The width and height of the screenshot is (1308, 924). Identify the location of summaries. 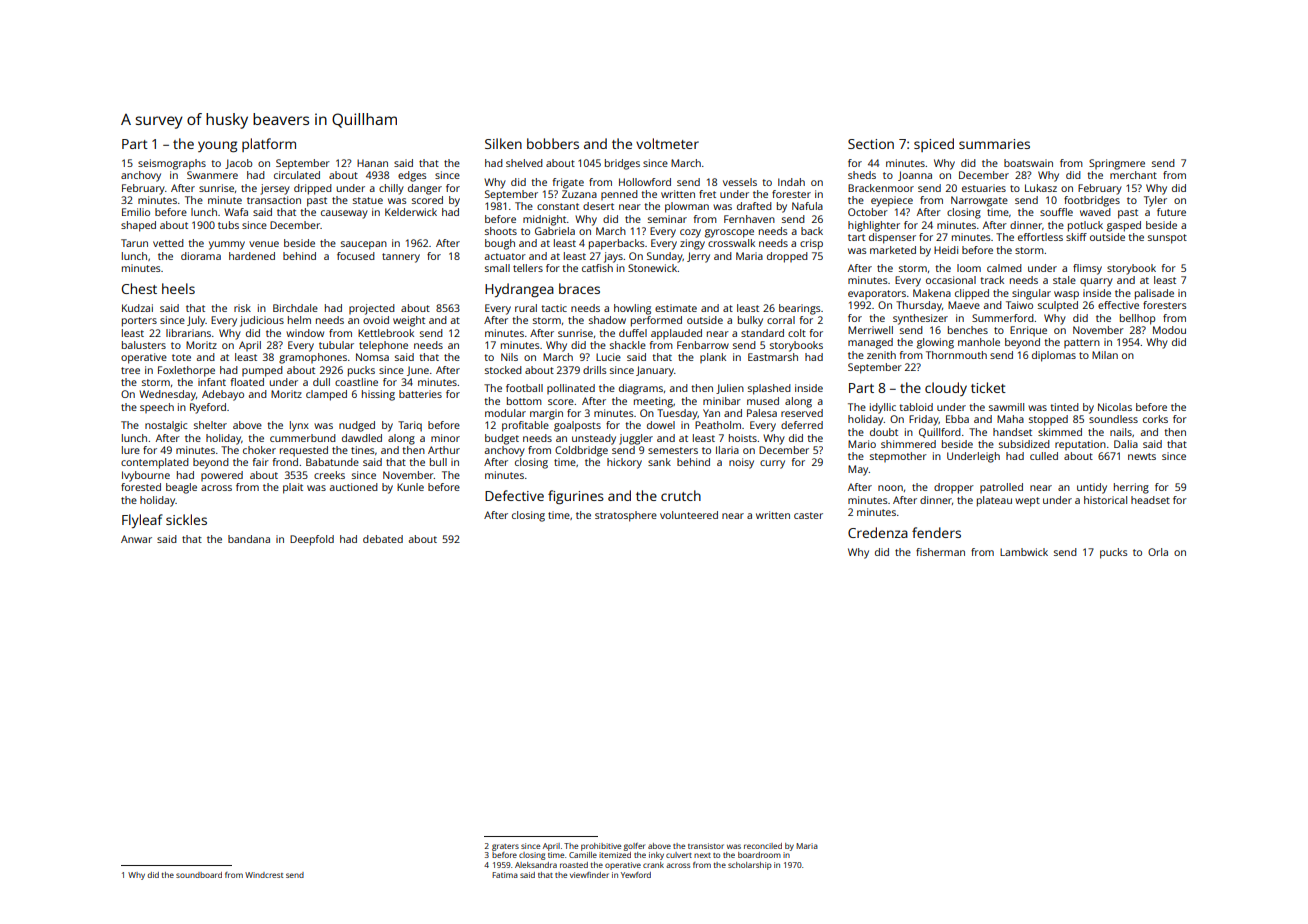
(994, 144).
